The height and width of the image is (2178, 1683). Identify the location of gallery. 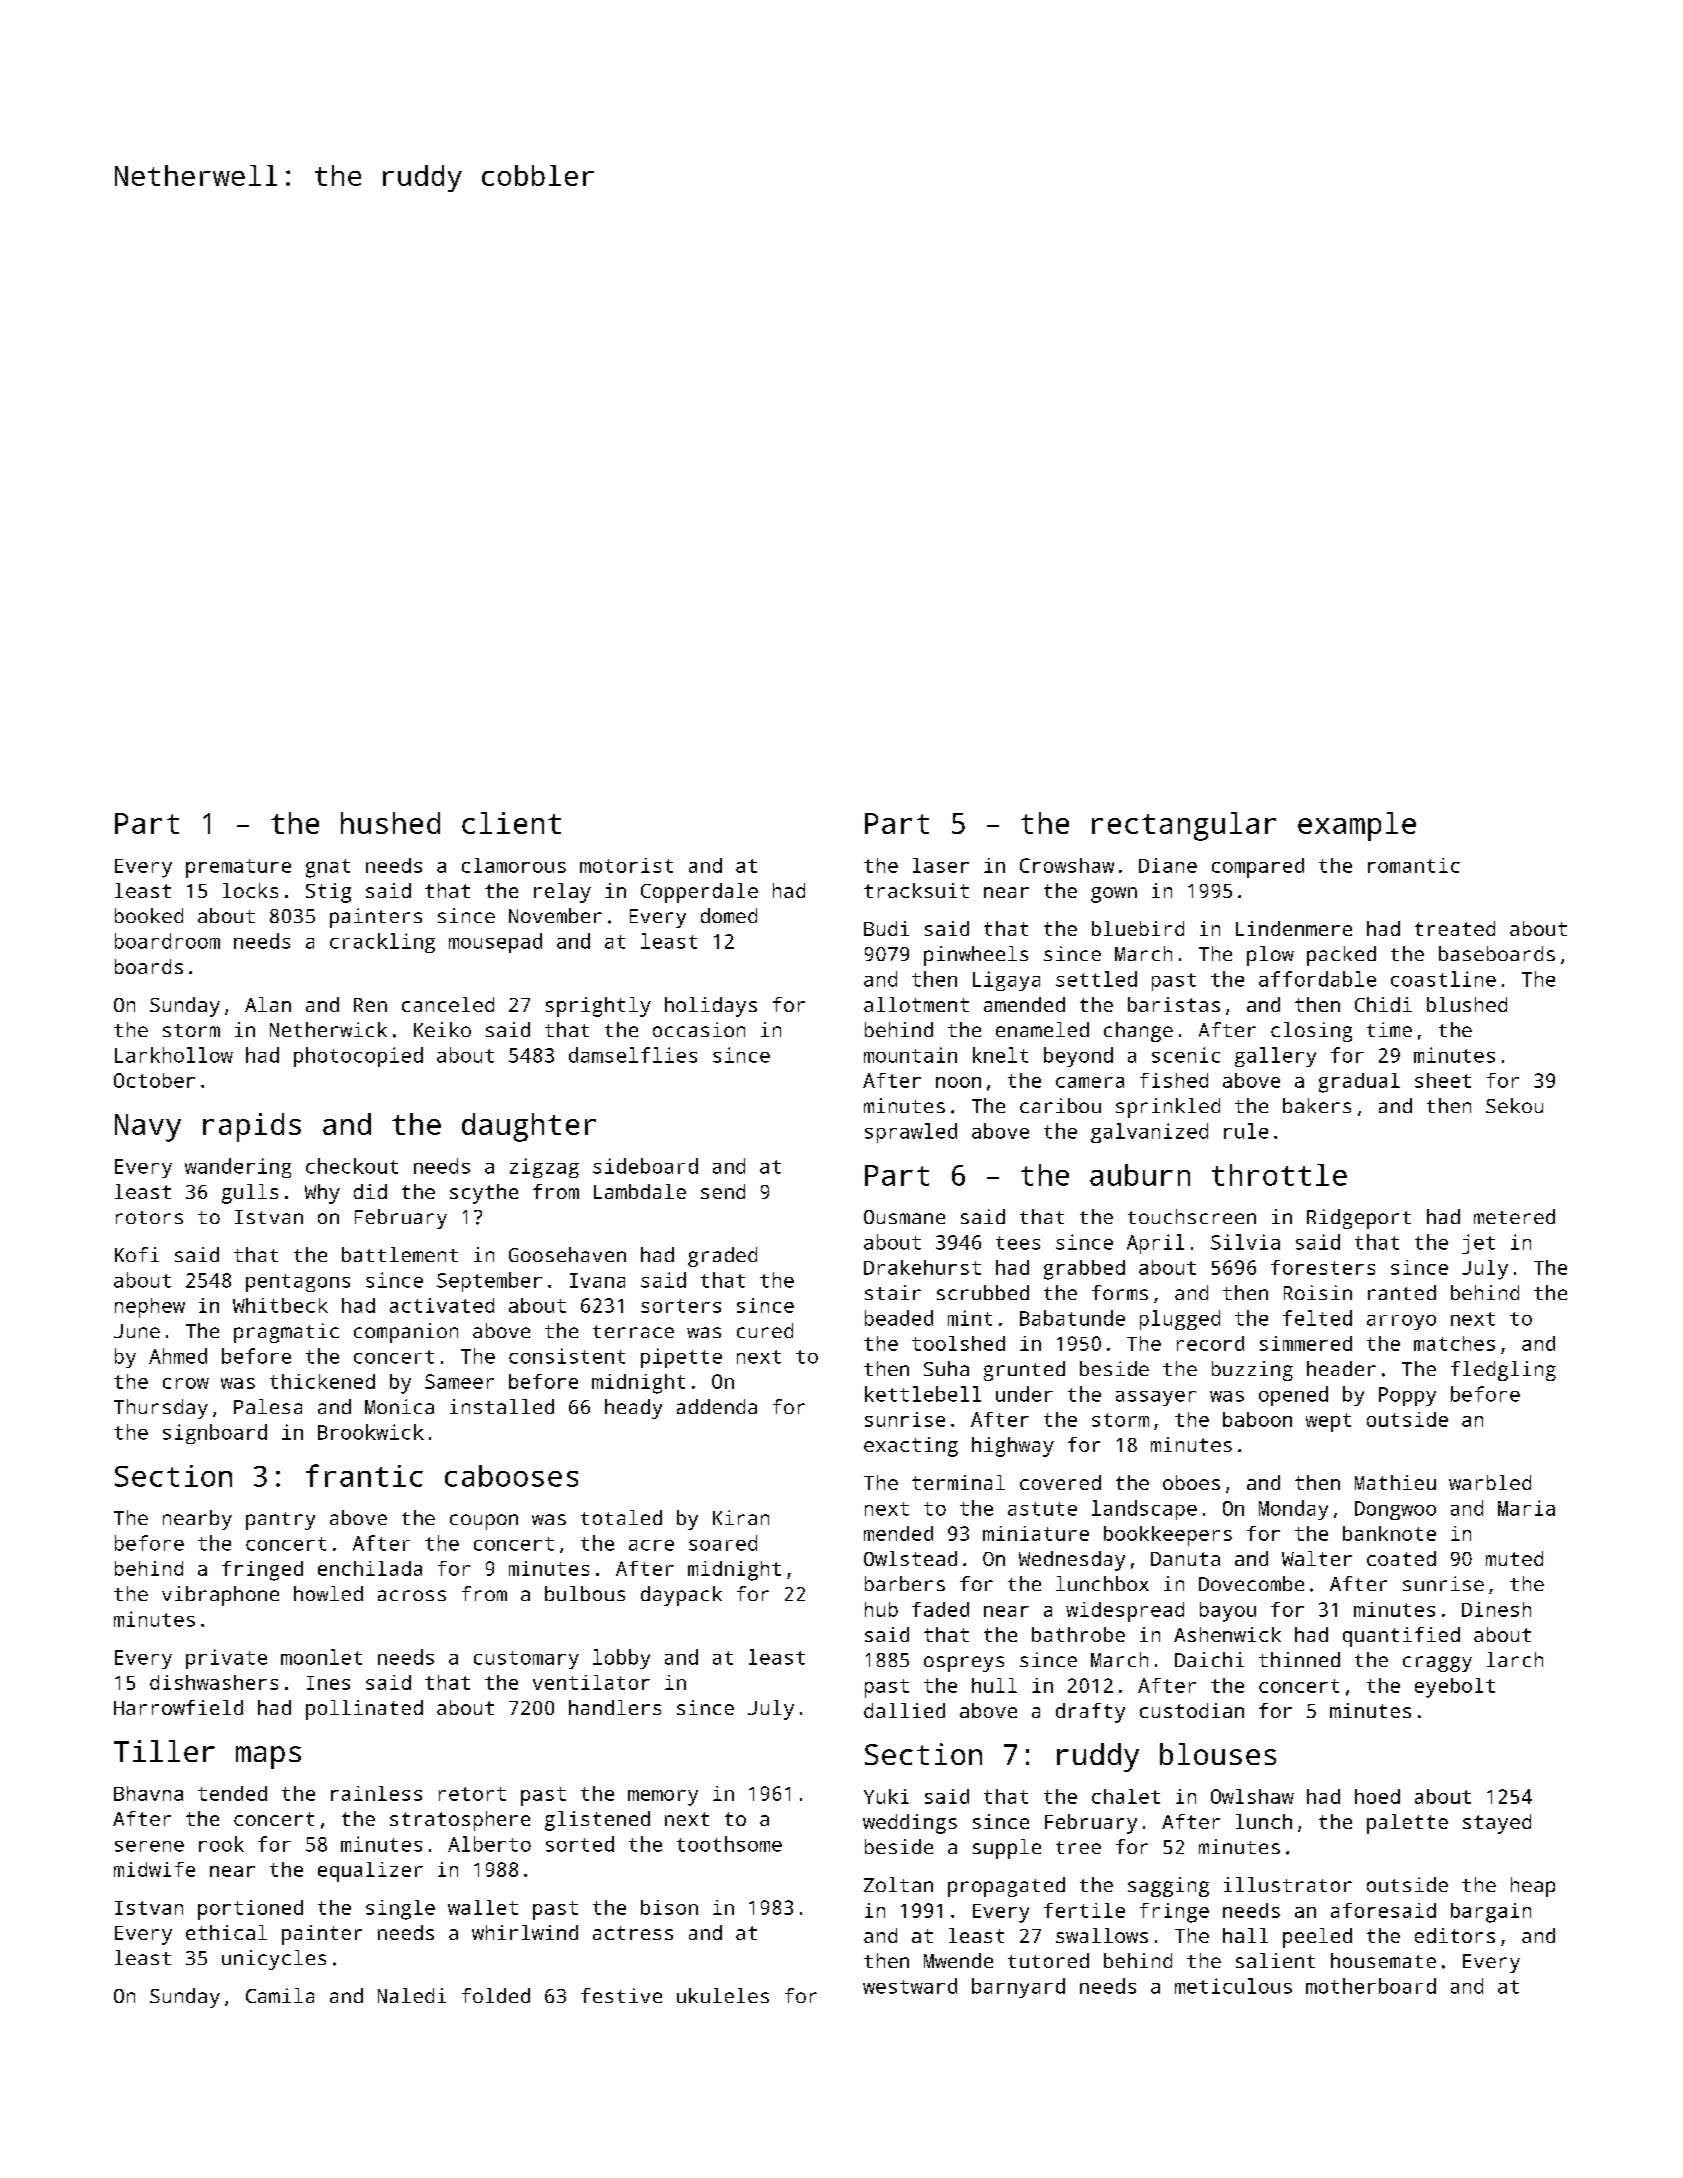
(1275, 1057).
